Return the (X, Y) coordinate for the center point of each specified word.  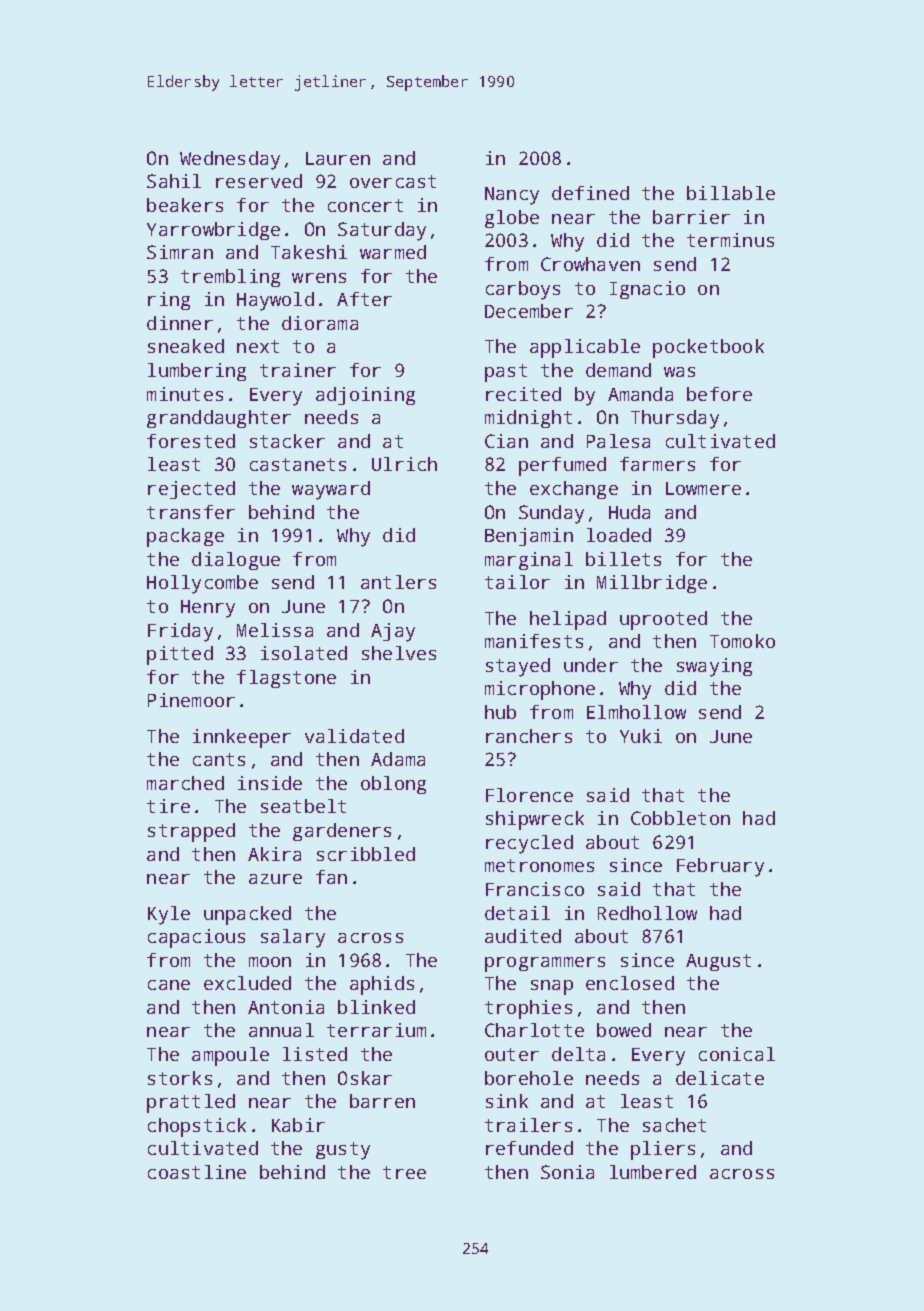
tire (168, 806)
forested (191, 441)
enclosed (630, 983)
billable (731, 193)
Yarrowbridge (213, 231)
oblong (393, 785)
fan (331, 877)
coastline (197, 1172)
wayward (331, 490)
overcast (393, 181)
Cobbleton (680, 818)
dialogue (236, 561)
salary (293, 938)
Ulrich (404, 464)
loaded (619, 535)
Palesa (618, 441)
